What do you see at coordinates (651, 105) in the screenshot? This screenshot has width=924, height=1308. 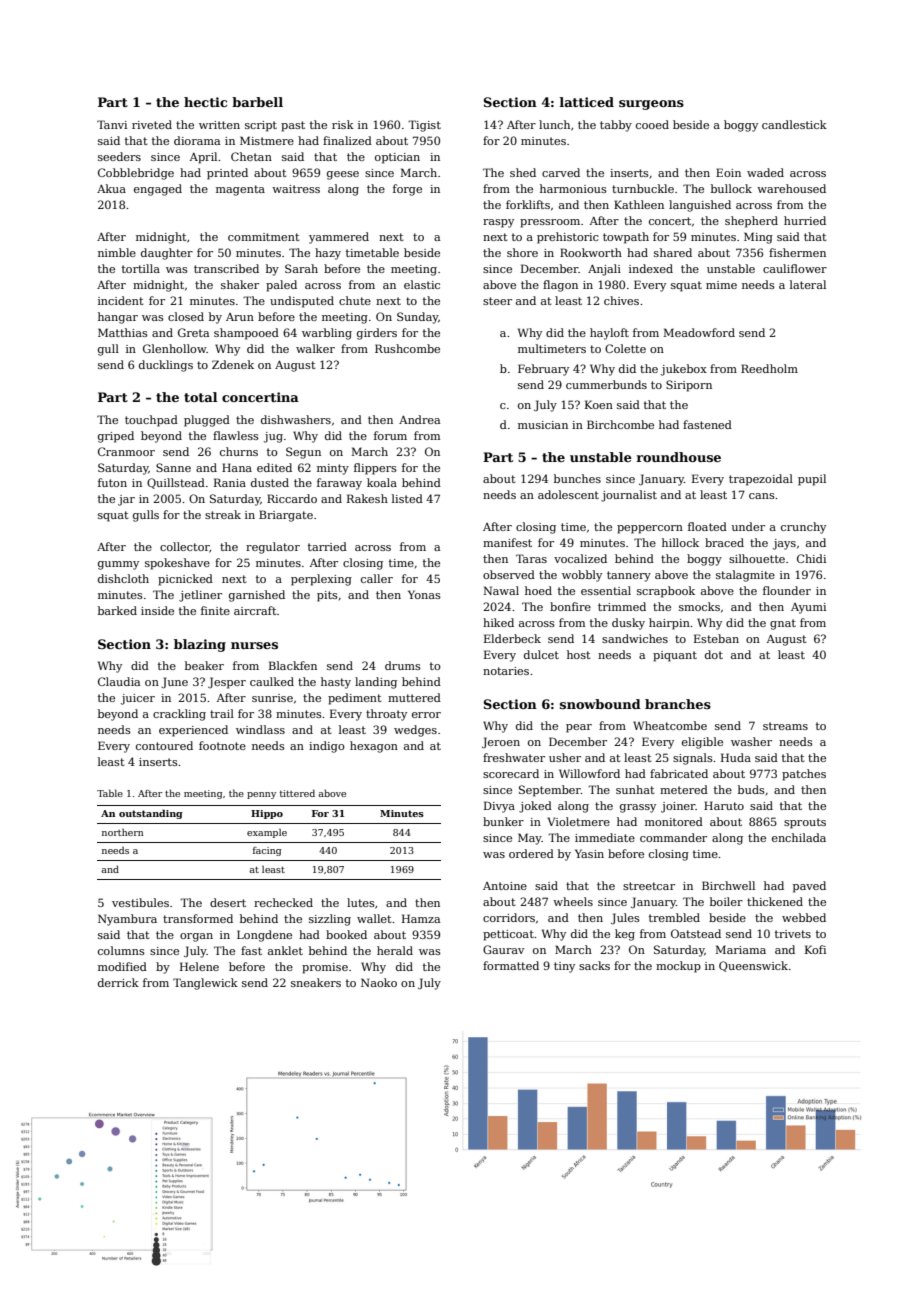 I see `surgeons` at bounding box center [651, 105].
